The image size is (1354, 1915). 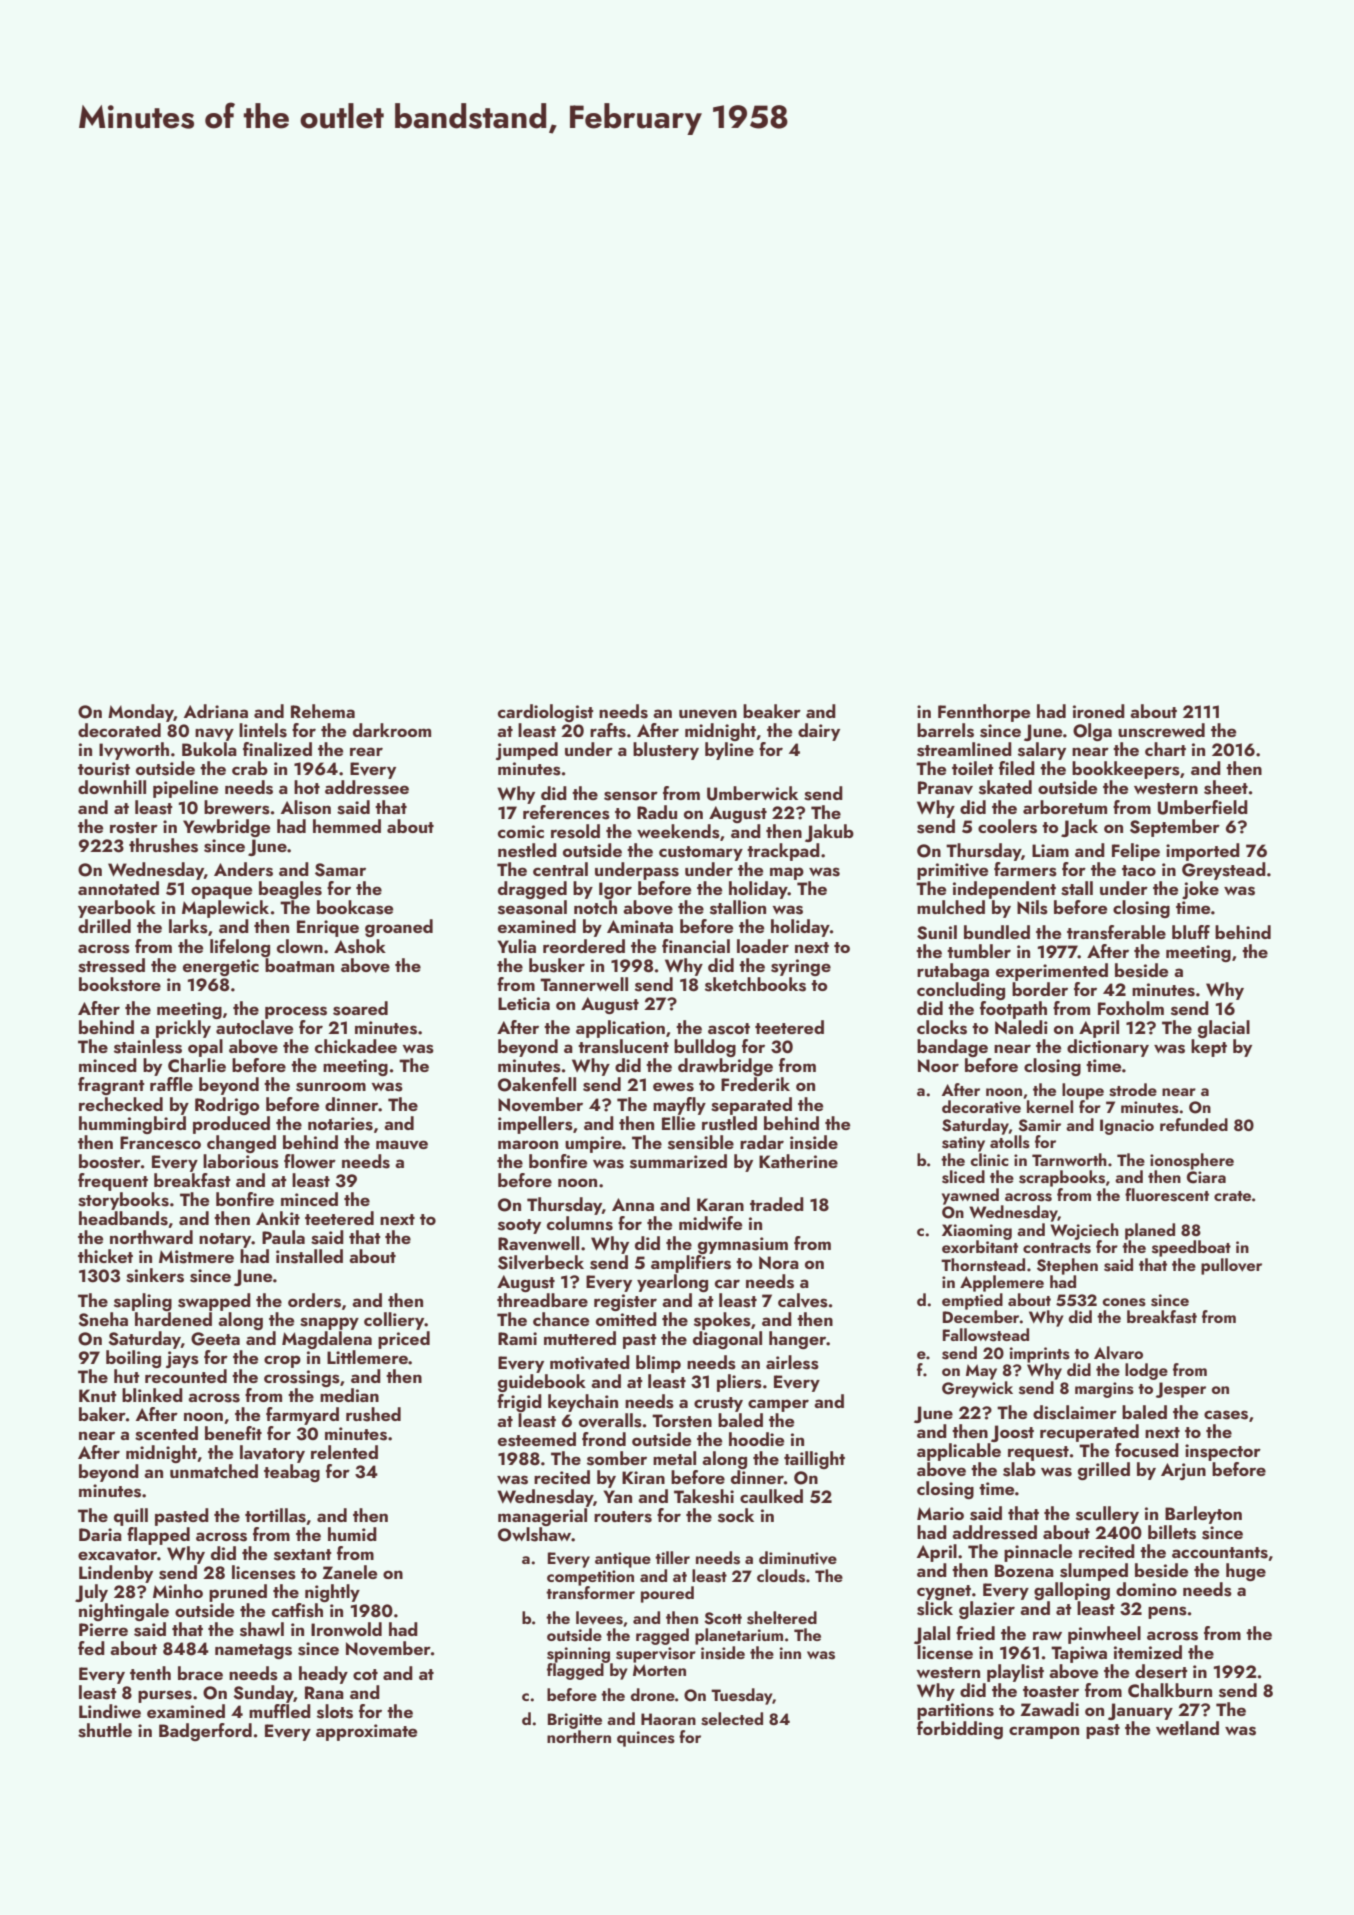 What do you see at coordinates (331, 1087) in the screenshot?
I see `sunroom` at bounding box center [331, 1087].
